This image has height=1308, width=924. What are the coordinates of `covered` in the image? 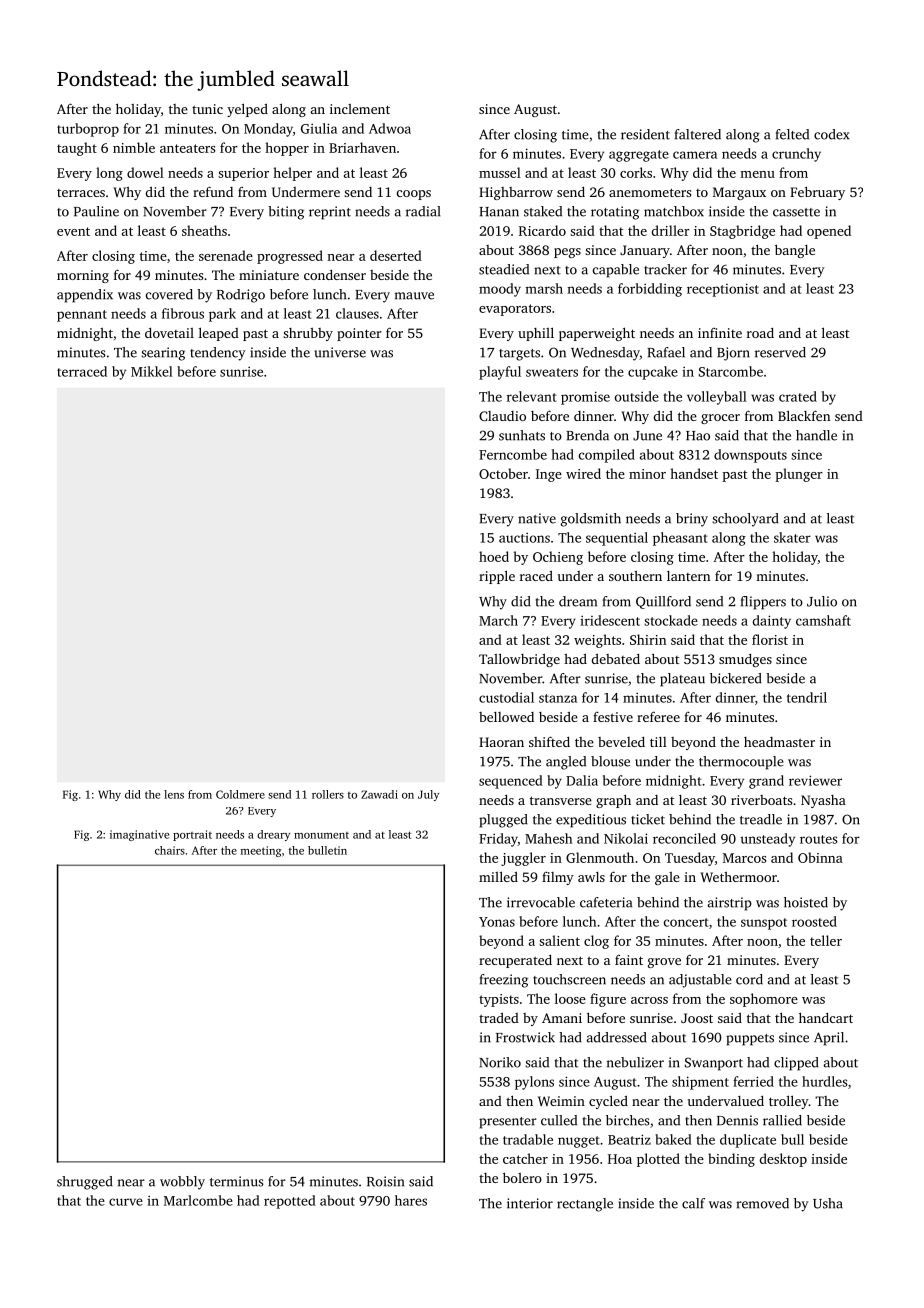 It's located at (169, 294).
